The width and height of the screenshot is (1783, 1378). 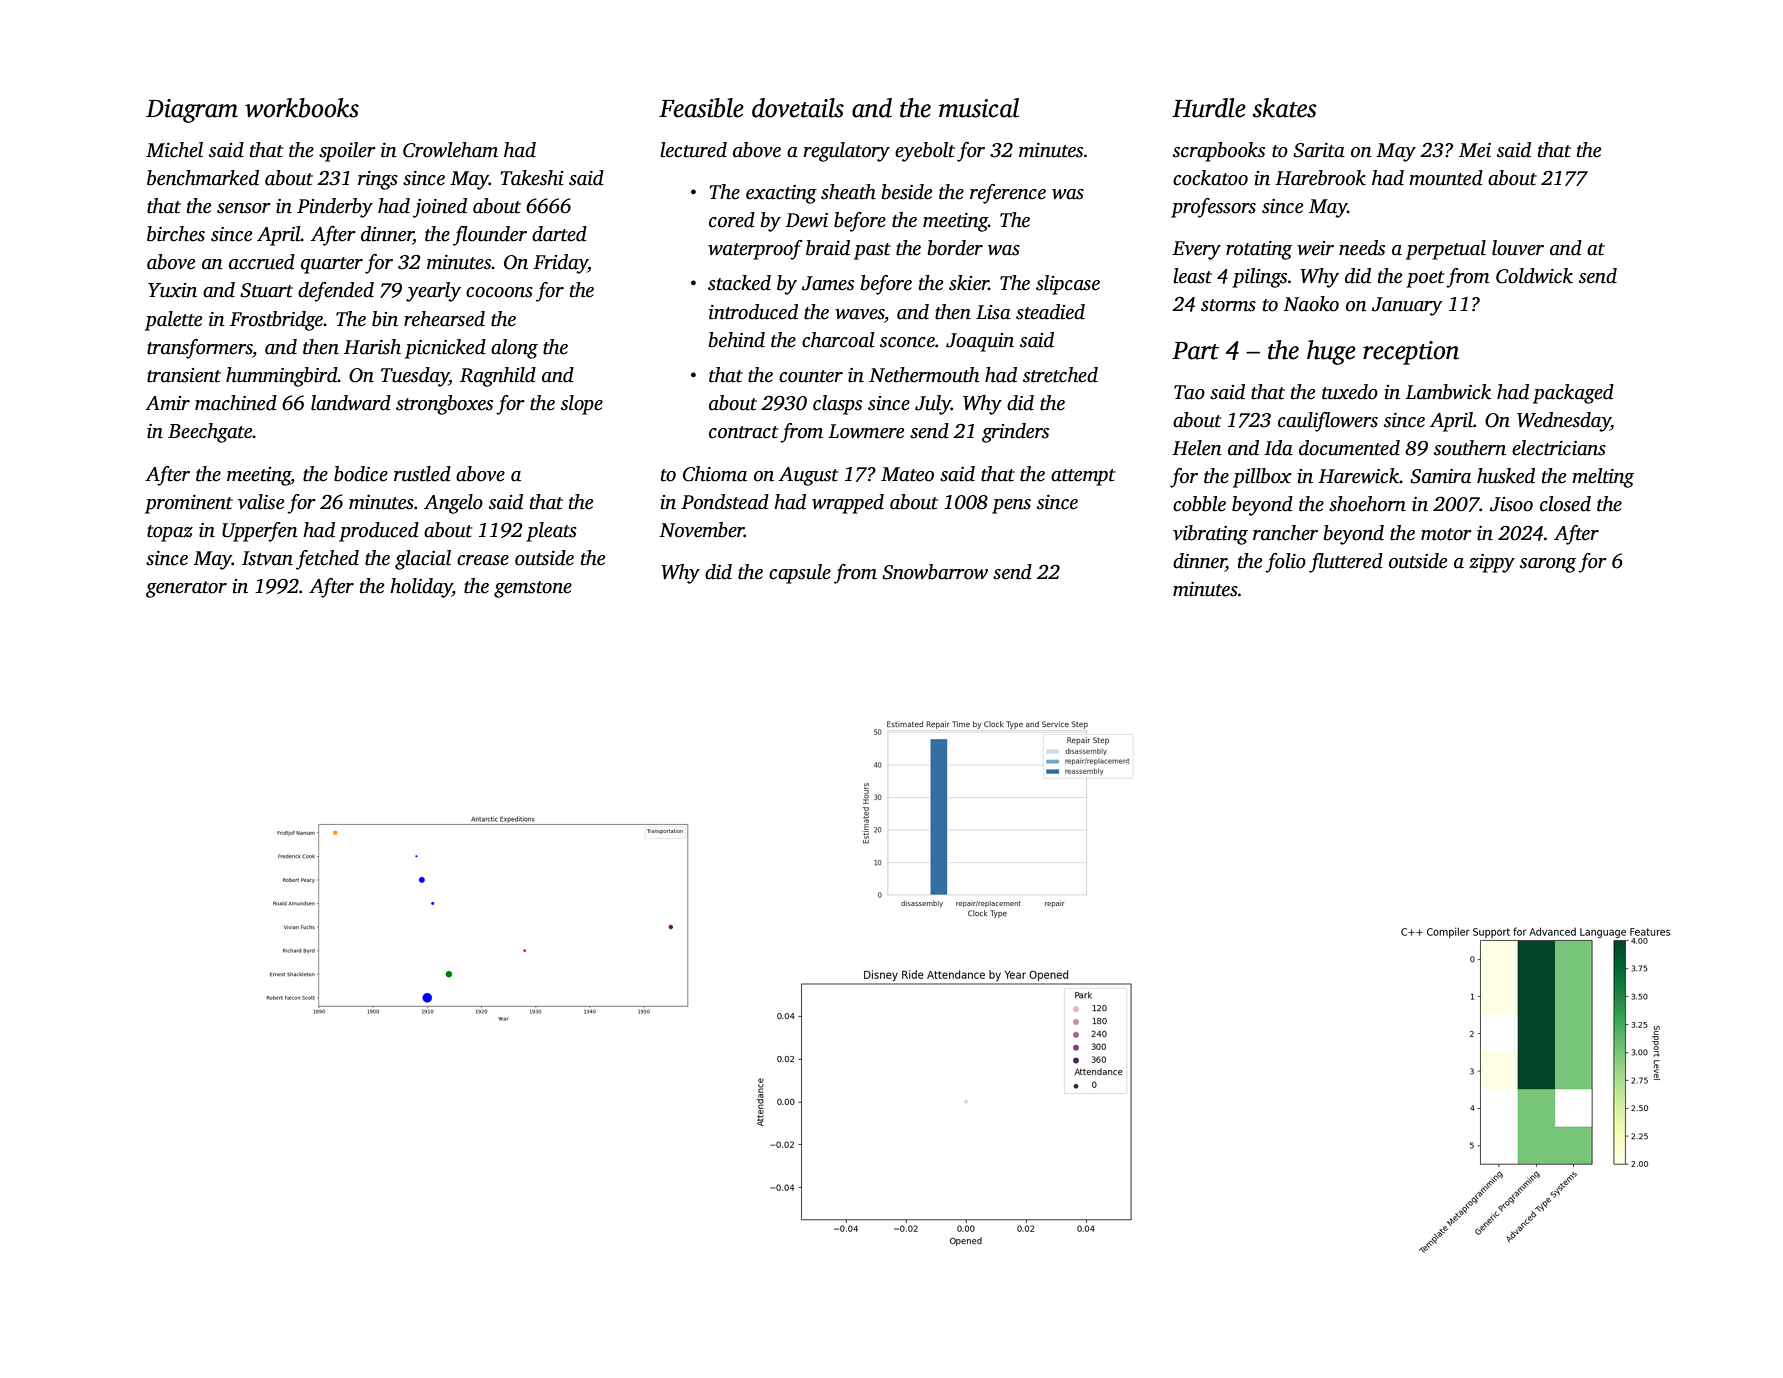 What do you see at coordinates (993, 312) in the screenshot?
I see `Lisa` at bounding box center [993, 312].
